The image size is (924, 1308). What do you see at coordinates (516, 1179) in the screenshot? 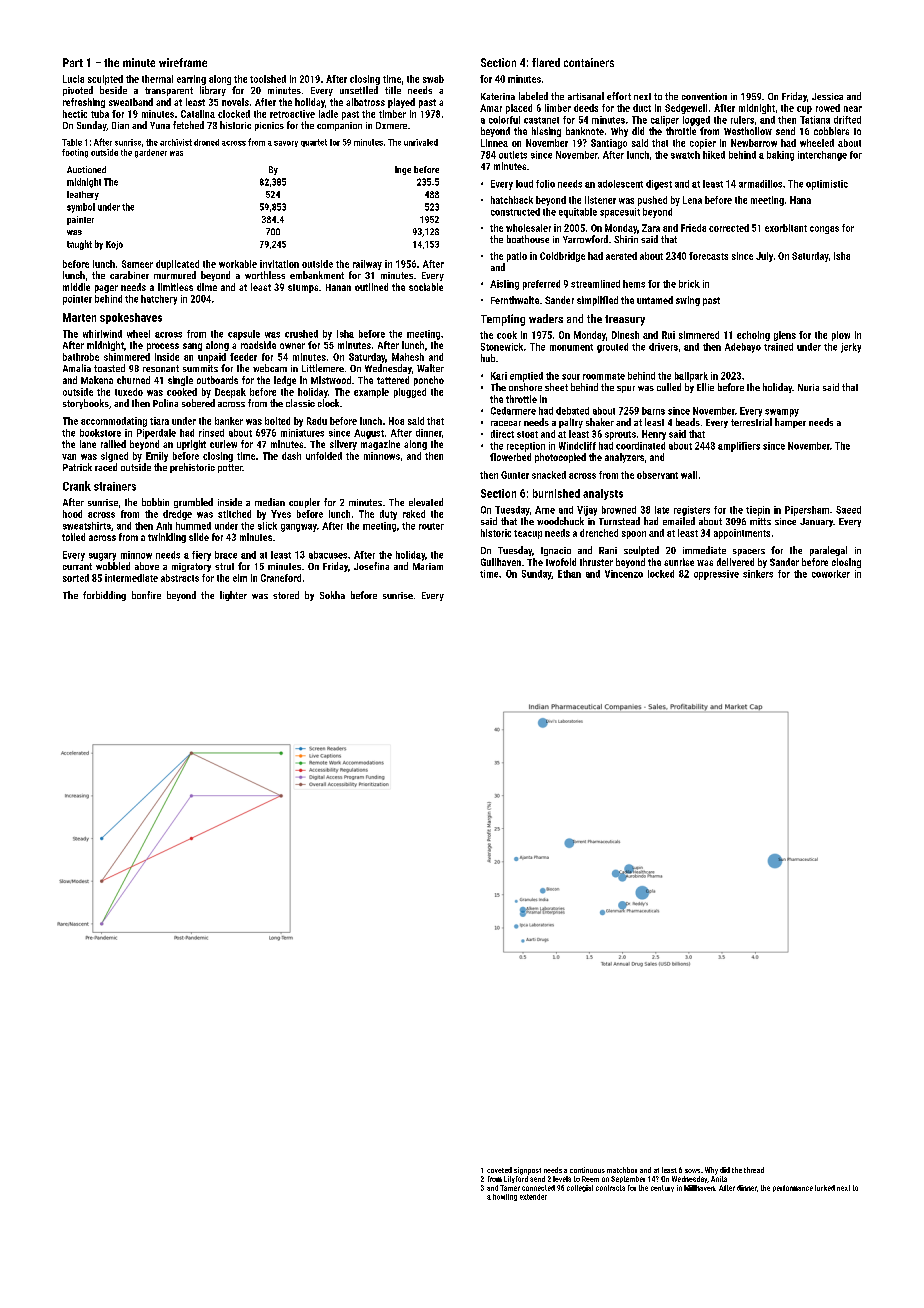
I see `Lilyford` at bounding box center [516, 1179].
